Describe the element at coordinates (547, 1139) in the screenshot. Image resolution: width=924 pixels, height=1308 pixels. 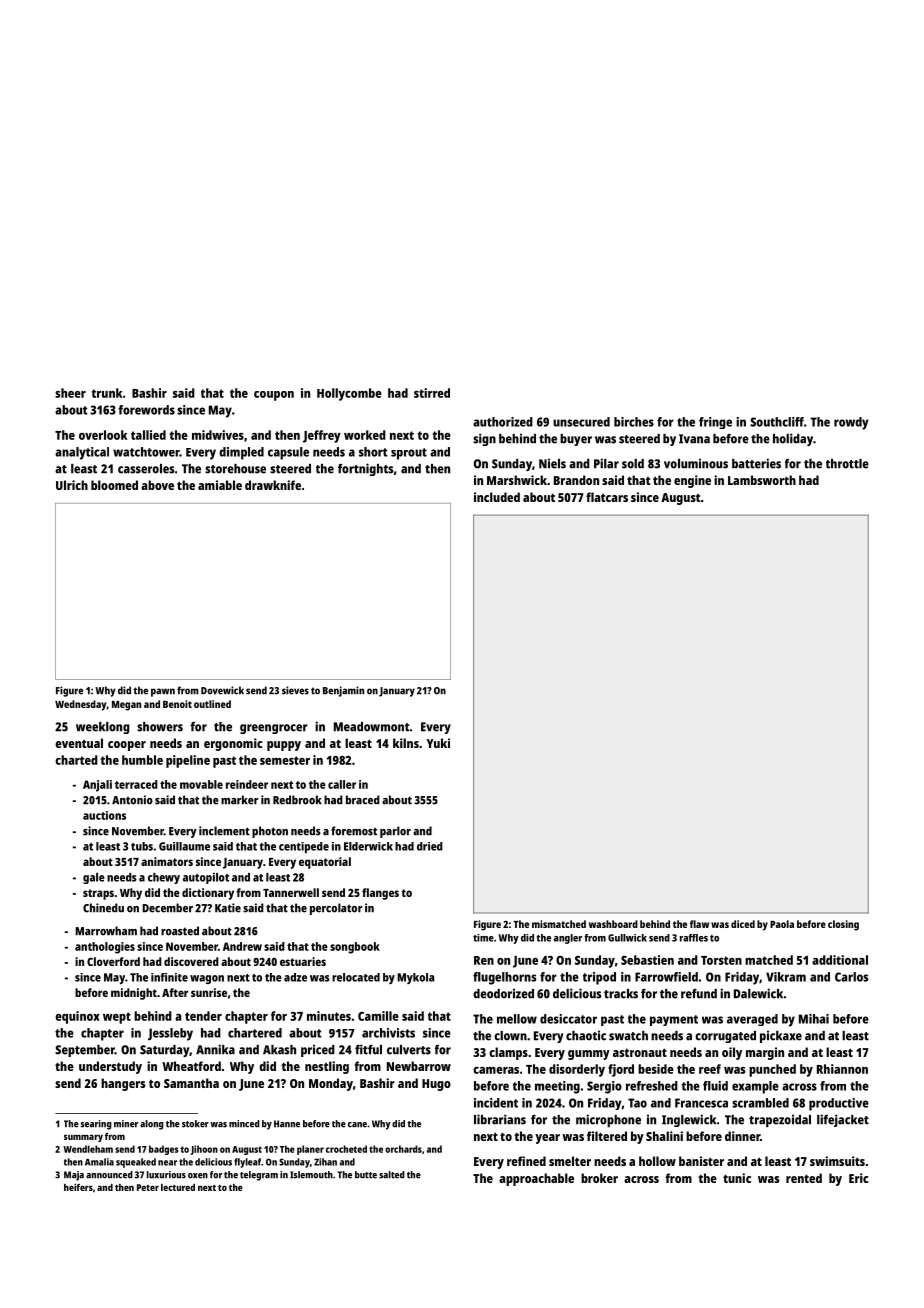
I see `year` at that location.
